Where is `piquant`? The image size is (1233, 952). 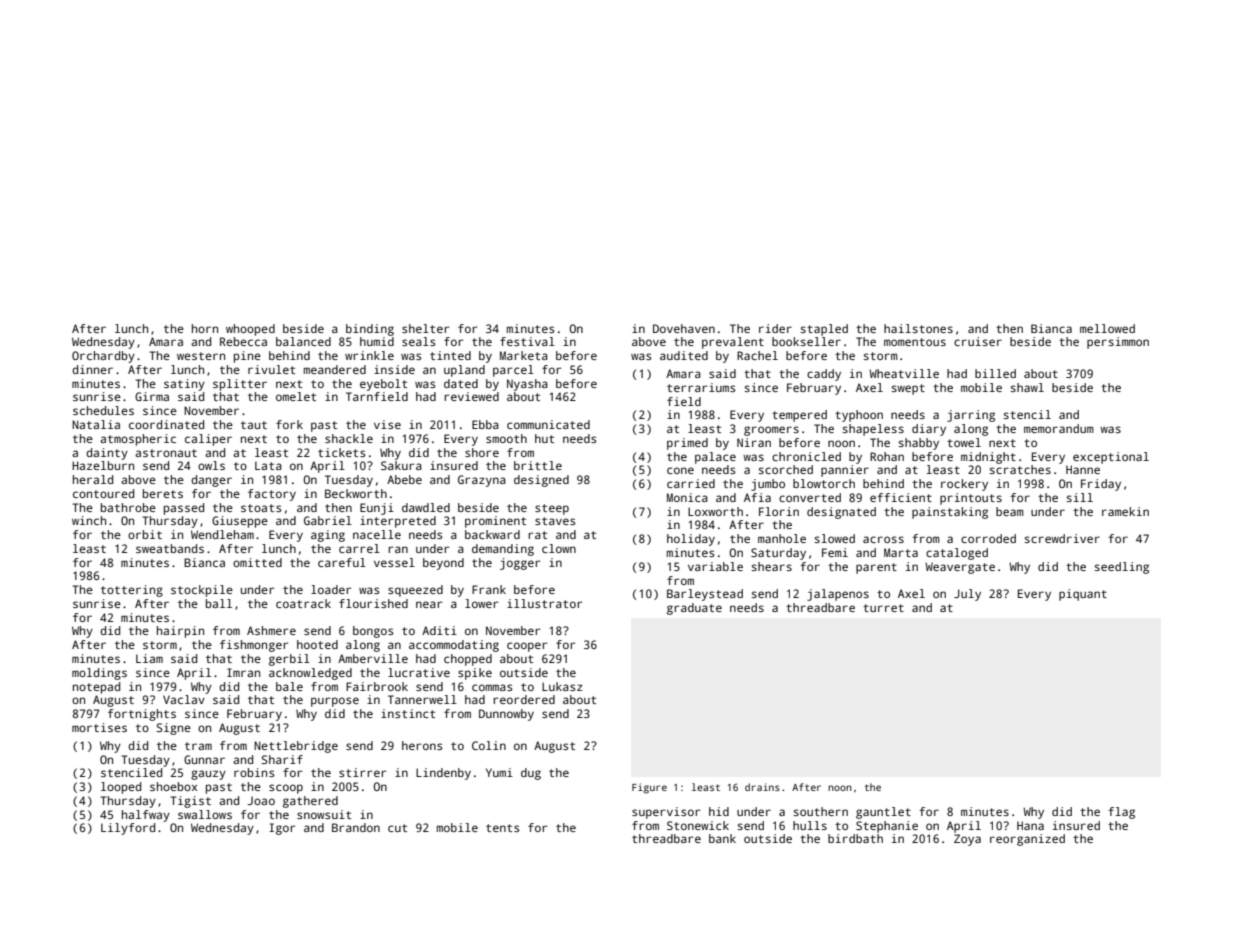
piquant is located at coordinates (1083, 595).
